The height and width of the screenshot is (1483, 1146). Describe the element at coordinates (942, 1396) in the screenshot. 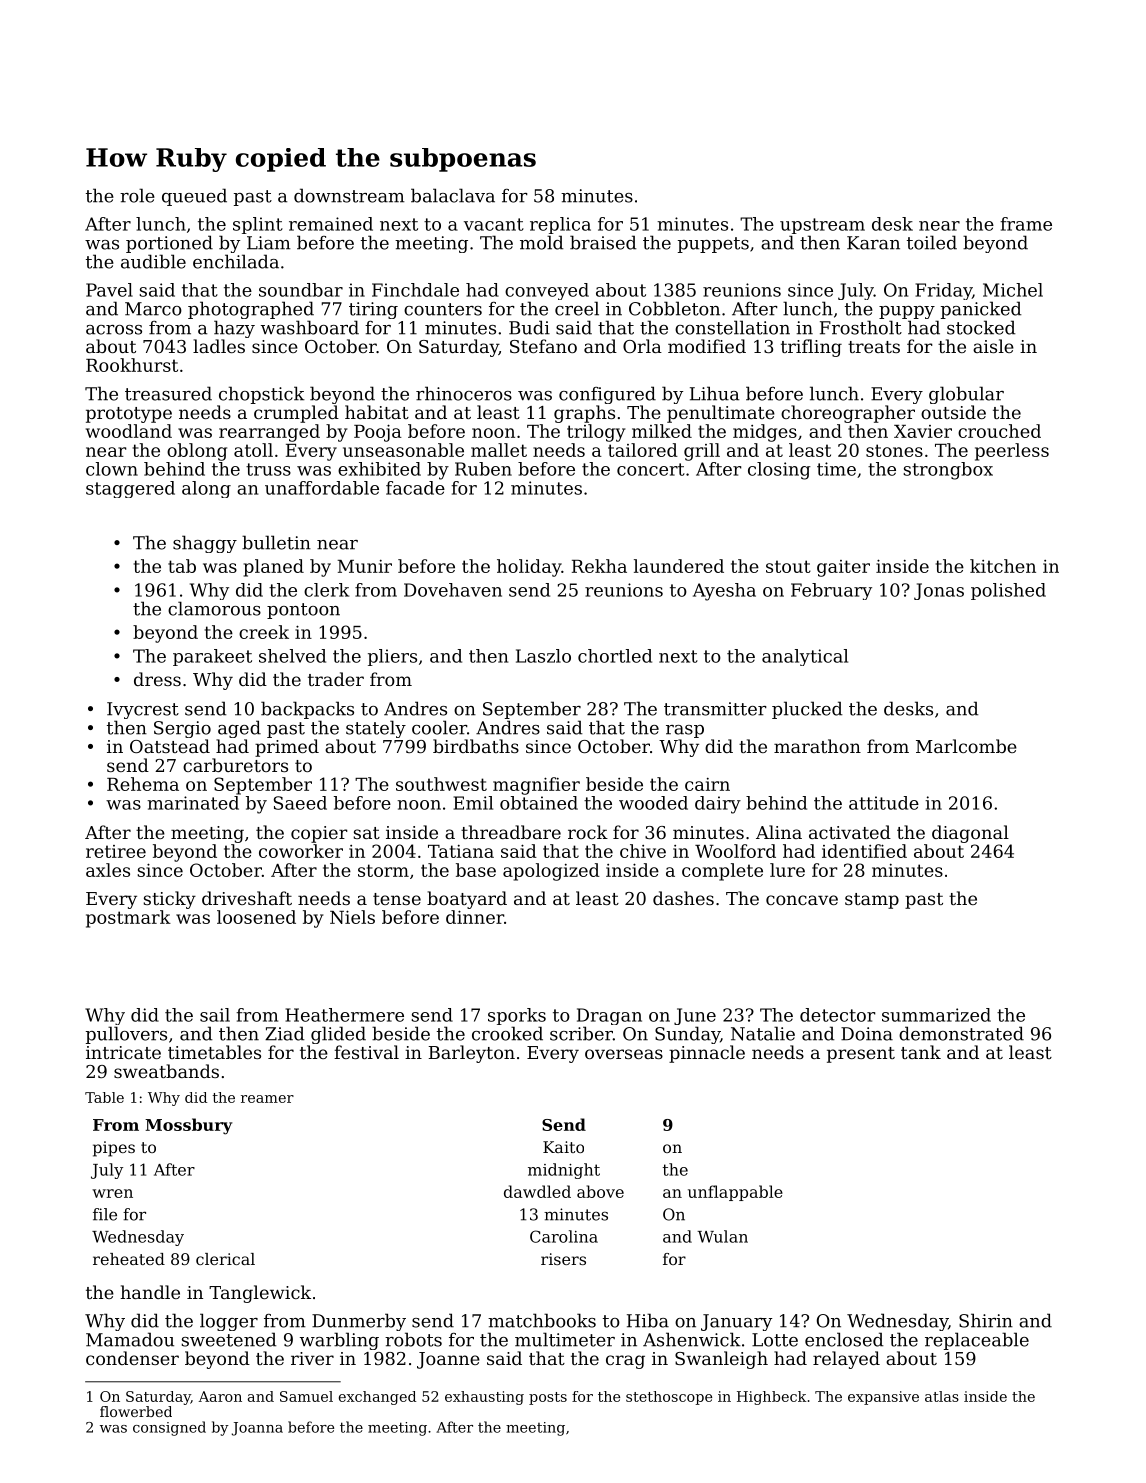

I see `atlas` at that location.
